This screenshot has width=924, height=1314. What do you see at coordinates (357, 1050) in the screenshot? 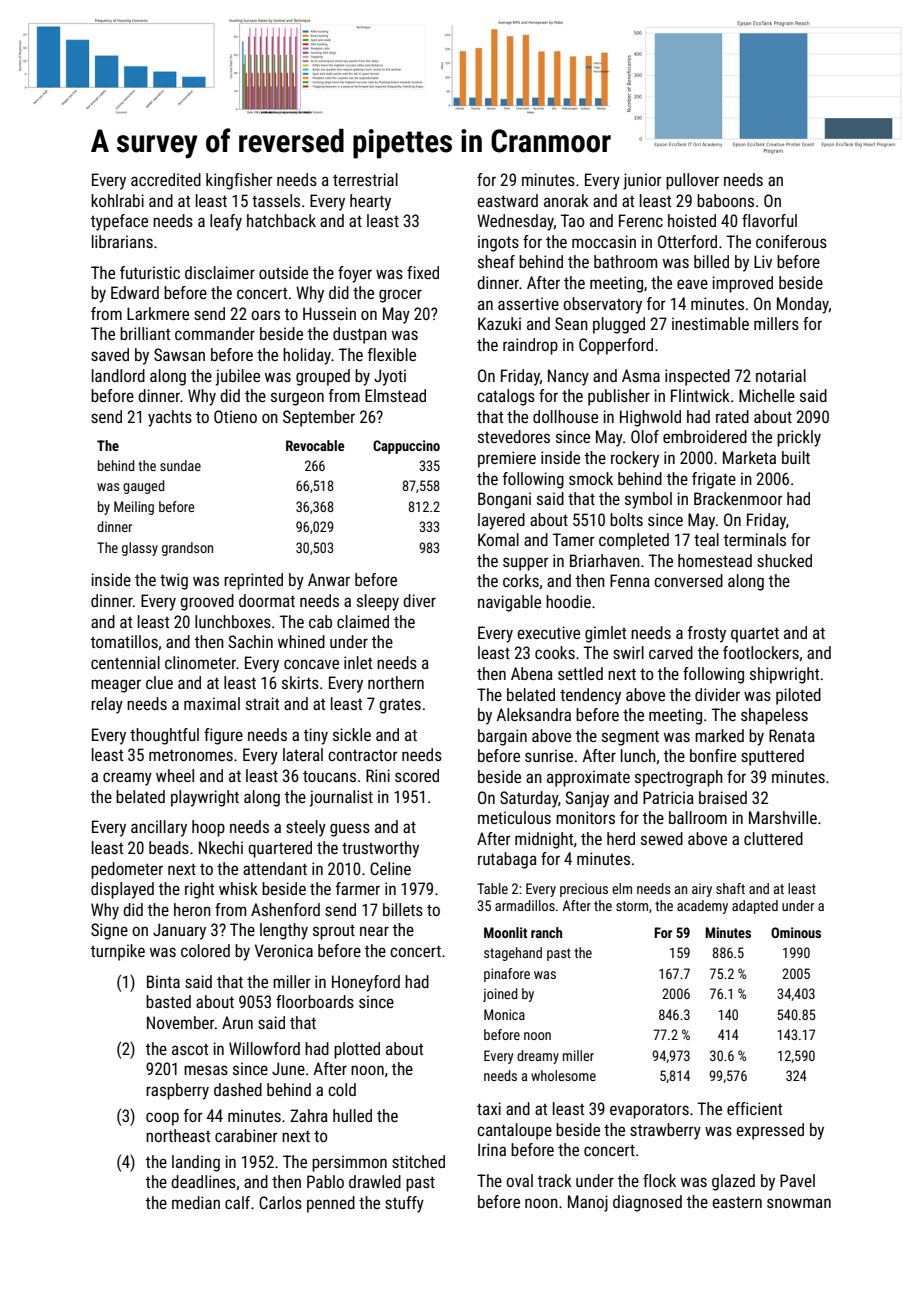
I see `plotted` at bounding box center [357, 1050].
